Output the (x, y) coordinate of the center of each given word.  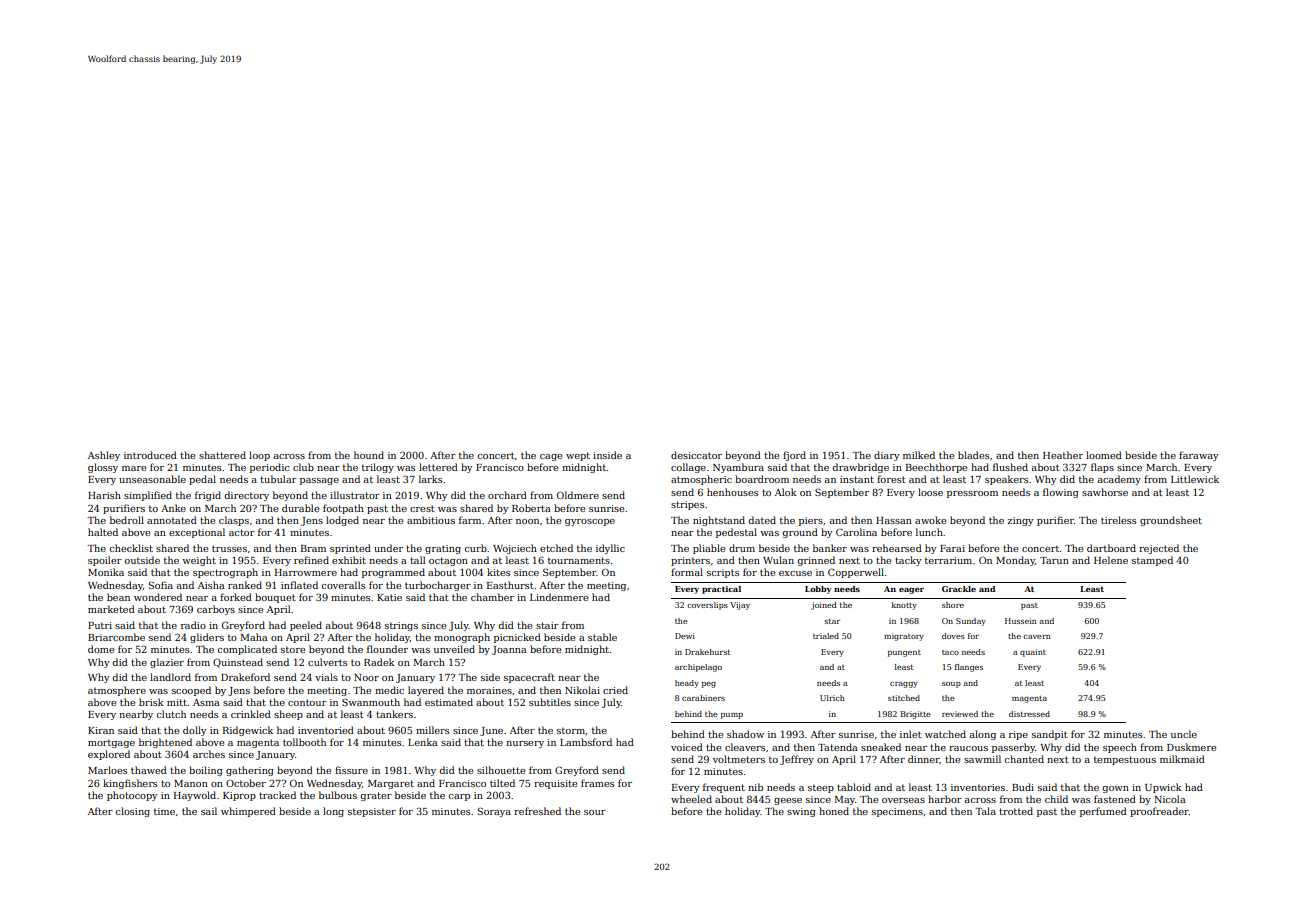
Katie (389, 597)
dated (762, 520)
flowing (1061, 493)
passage (319, 481)
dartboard (1111, 548)
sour (595, 812)
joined (824, 606)
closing (132, 812)
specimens (897, 812)
